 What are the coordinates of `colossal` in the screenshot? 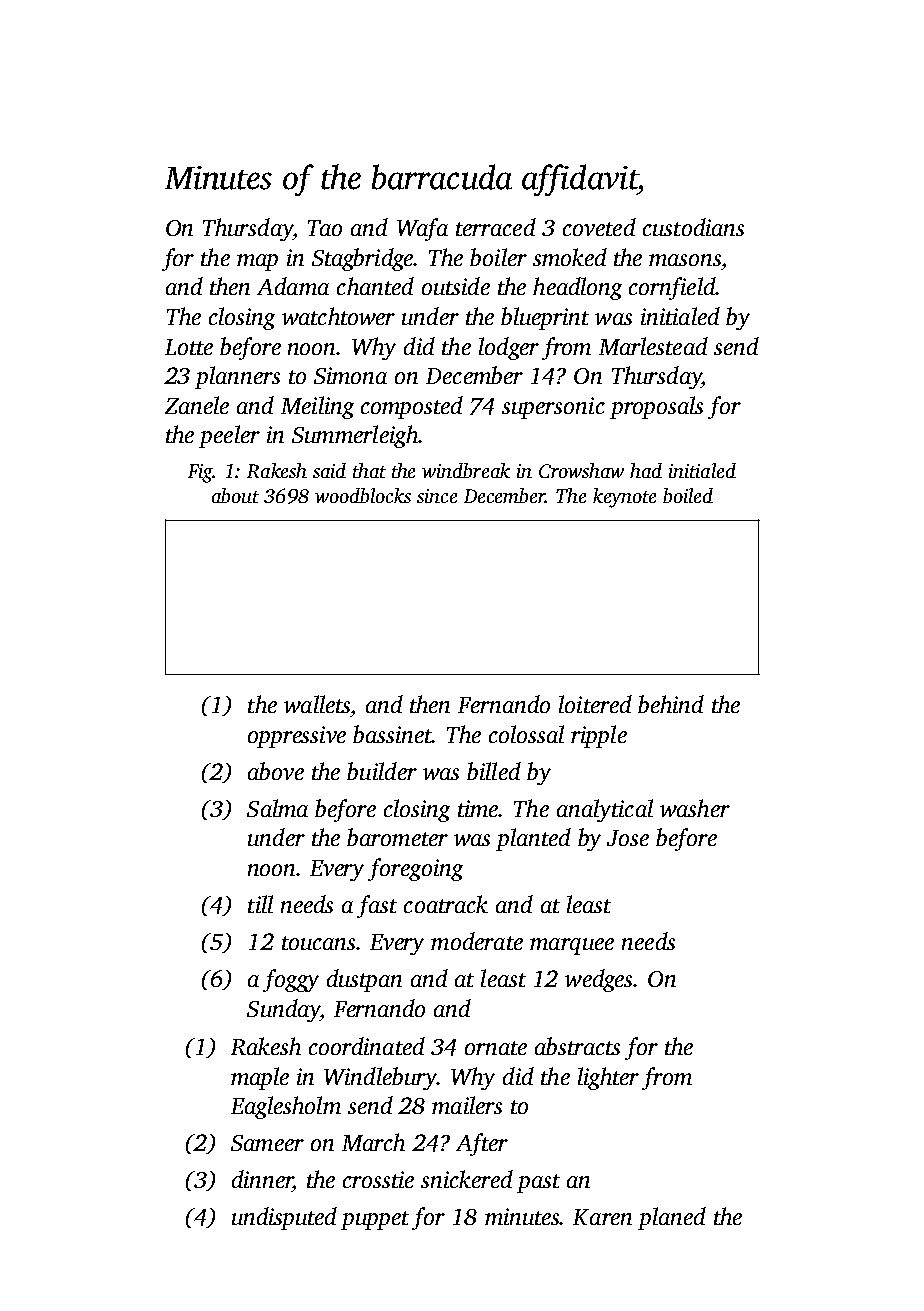 It's located at (526, 734).
